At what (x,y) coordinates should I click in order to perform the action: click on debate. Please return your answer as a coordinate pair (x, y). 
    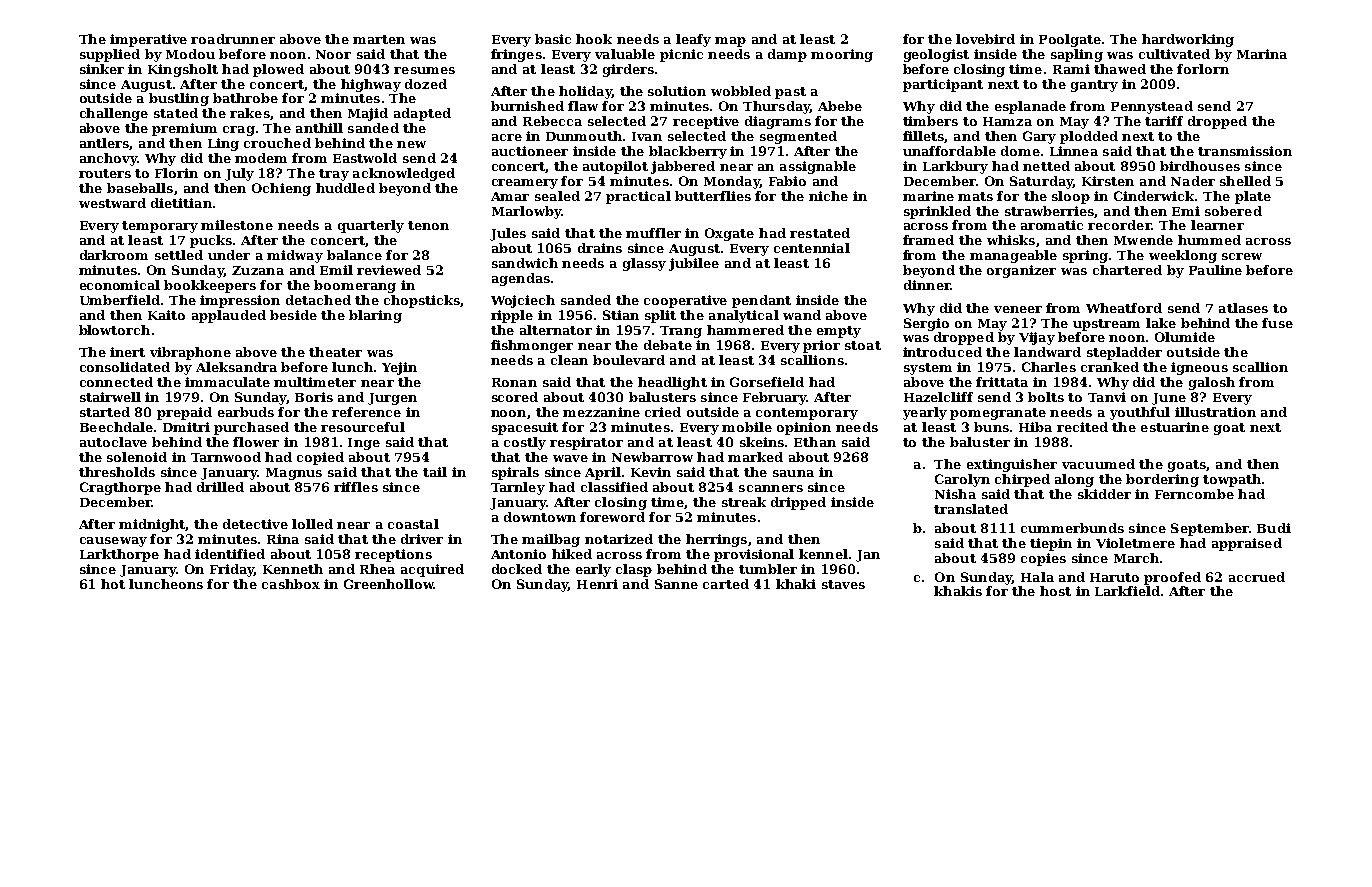
    Looking at the image, I should click on (668, 345).
